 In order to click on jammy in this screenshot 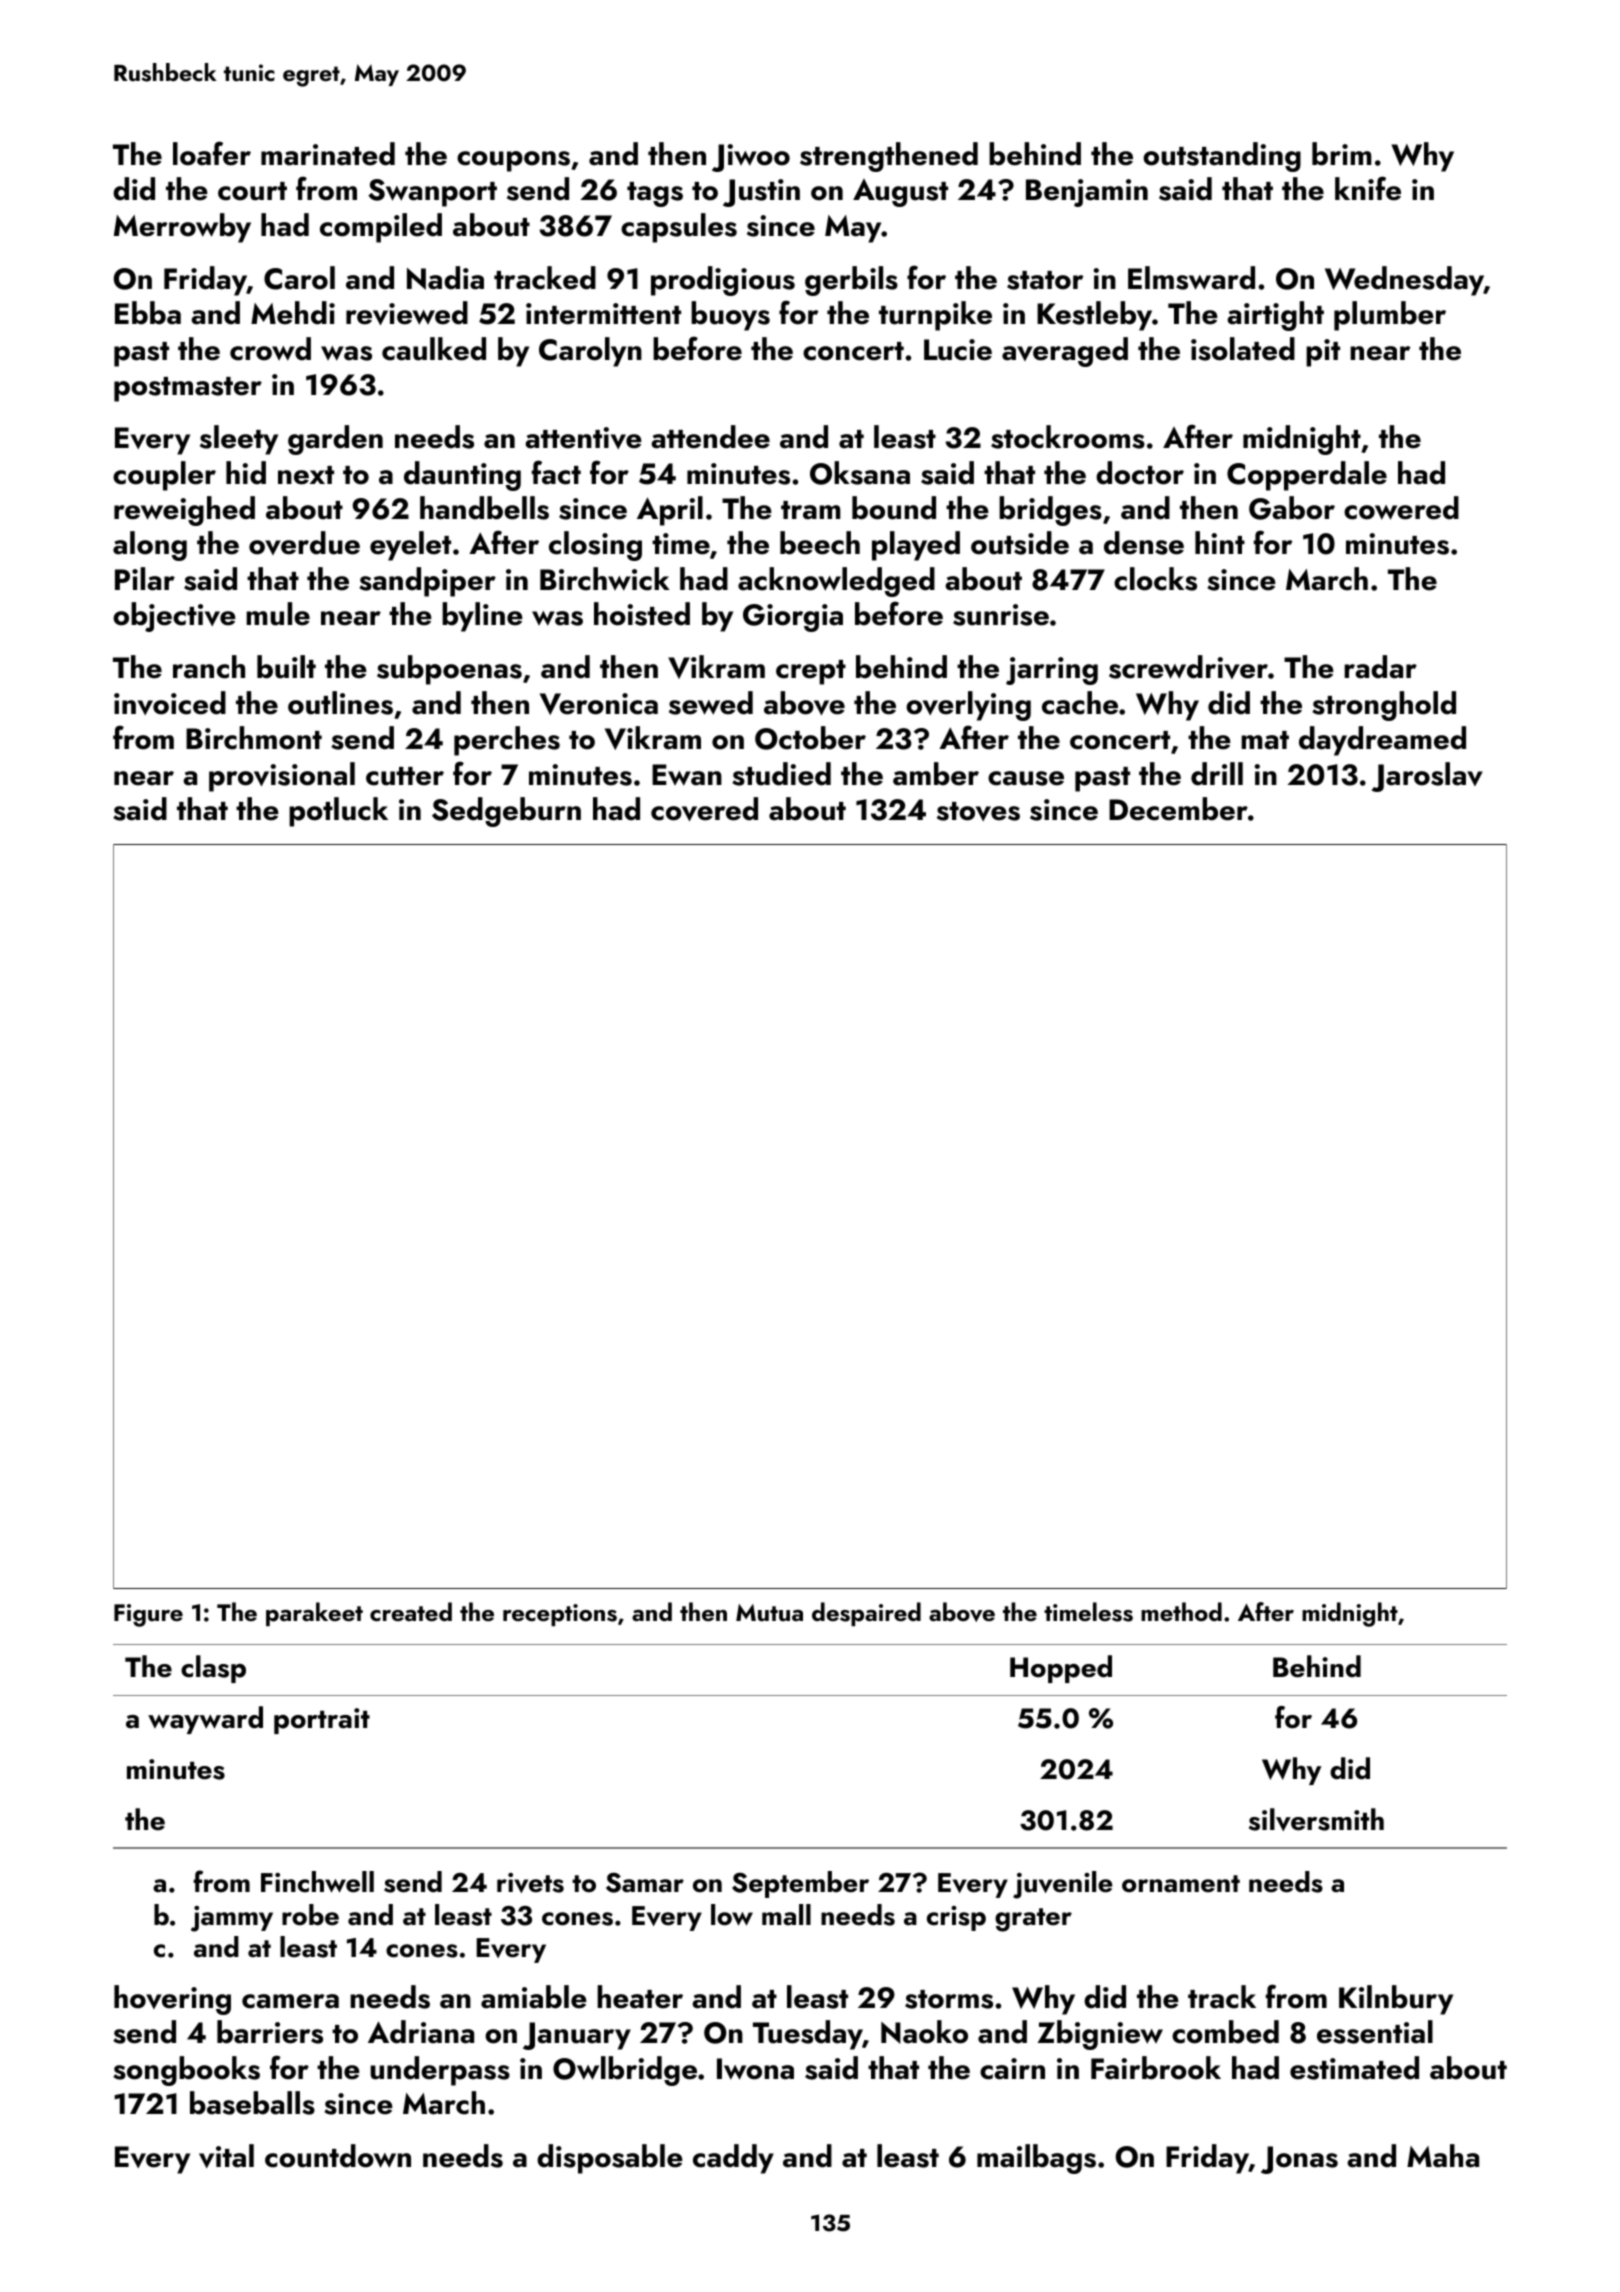, I will do `click(232, 1919)`.
